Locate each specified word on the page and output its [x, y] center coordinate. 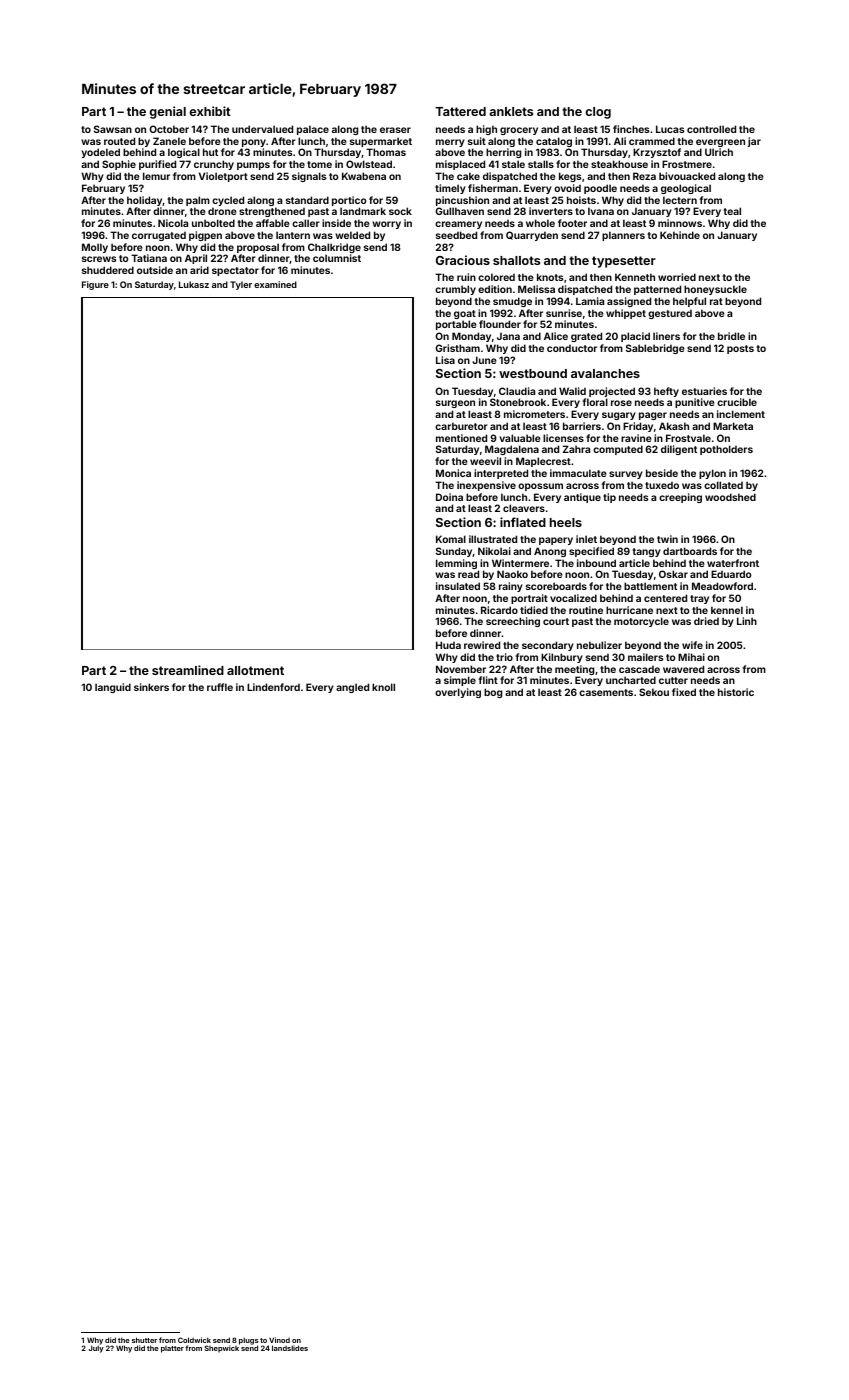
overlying [458, 693]
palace [313, 130]
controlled [711, 129]
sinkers [151, 687]
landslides [290, 1348]
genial [167, 112]
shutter [144, 1340]
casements [606, 692]
